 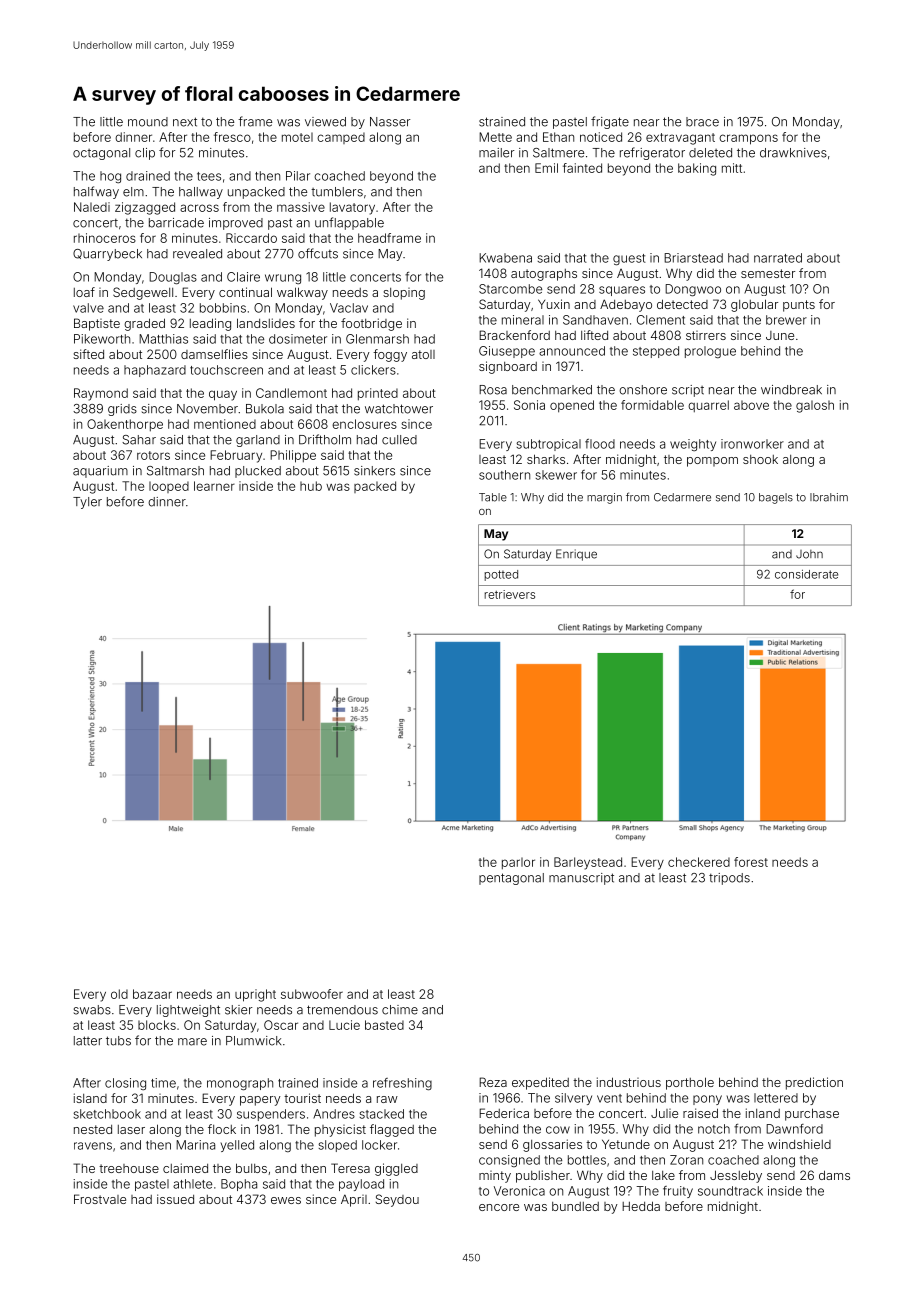 I want to click on retrievers, so click(x=509, y=594).
